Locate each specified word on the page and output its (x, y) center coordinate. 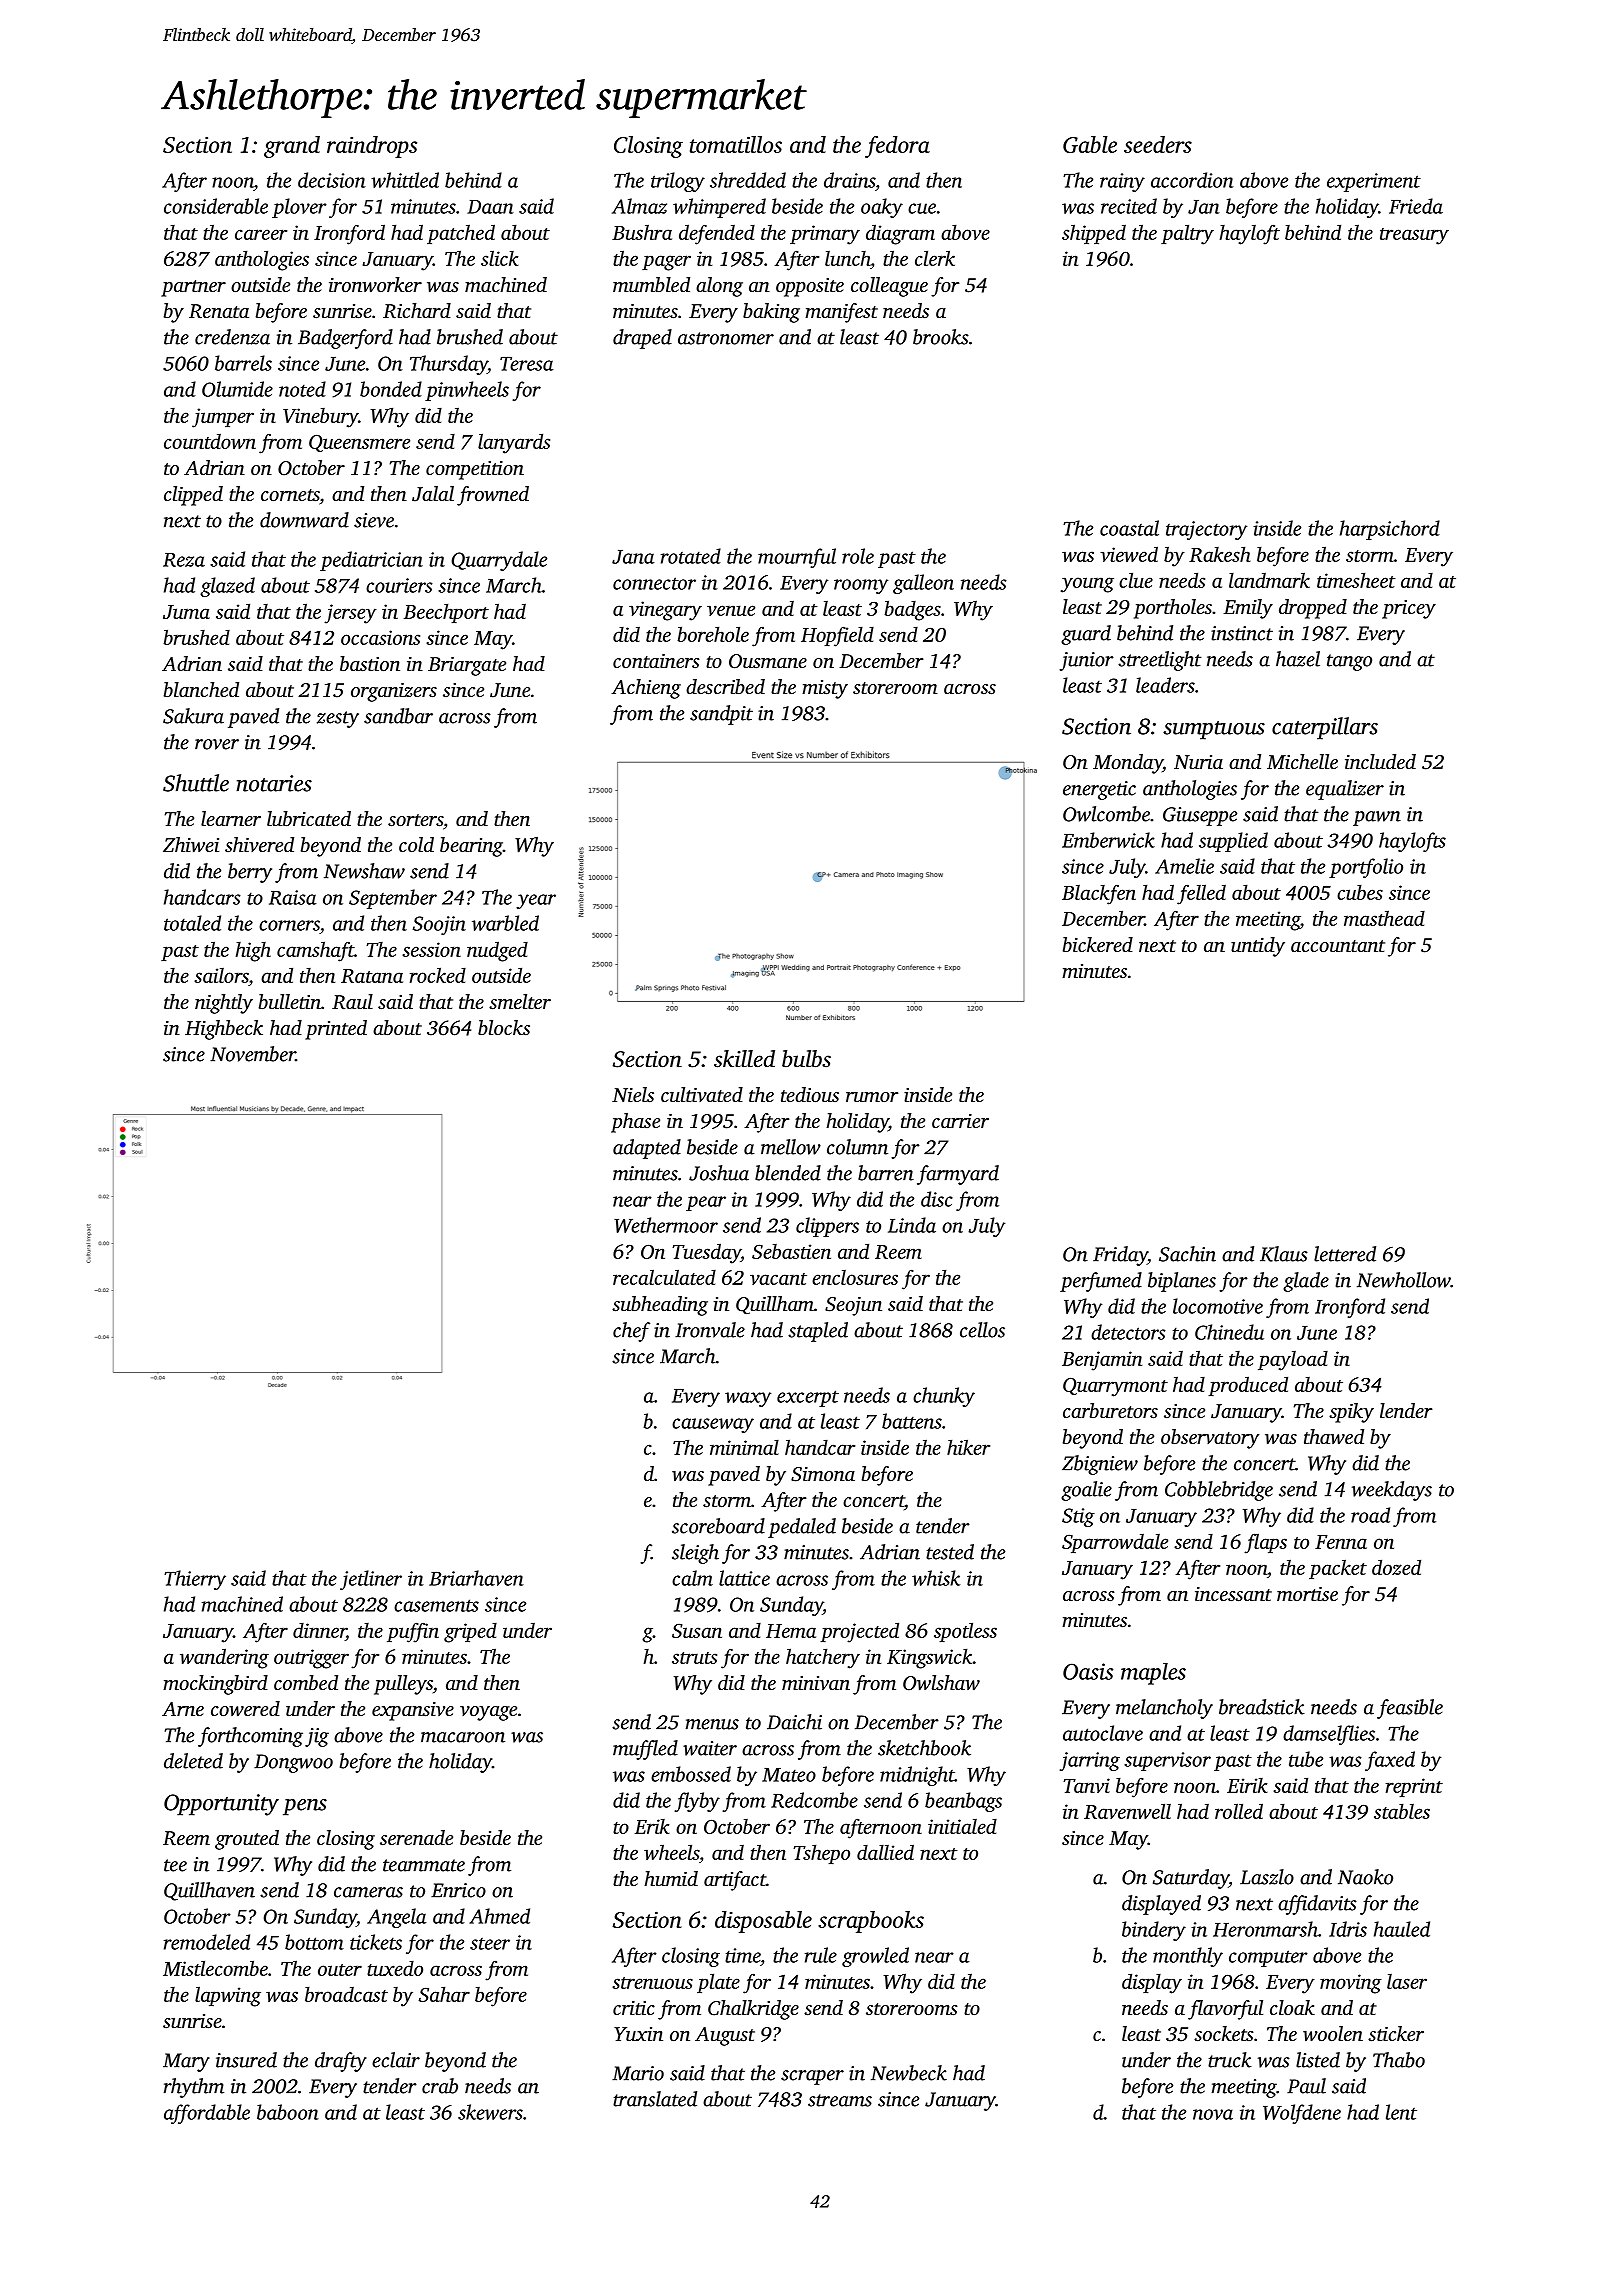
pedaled (802, 1528)
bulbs (806, 1059)
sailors (221, 977)
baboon (288, 2112)
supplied (1233, 842)
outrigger (311, 1659)
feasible (1410, 1709)
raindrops (372, 147)
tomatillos (736, 144)
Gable (1090, 144)
